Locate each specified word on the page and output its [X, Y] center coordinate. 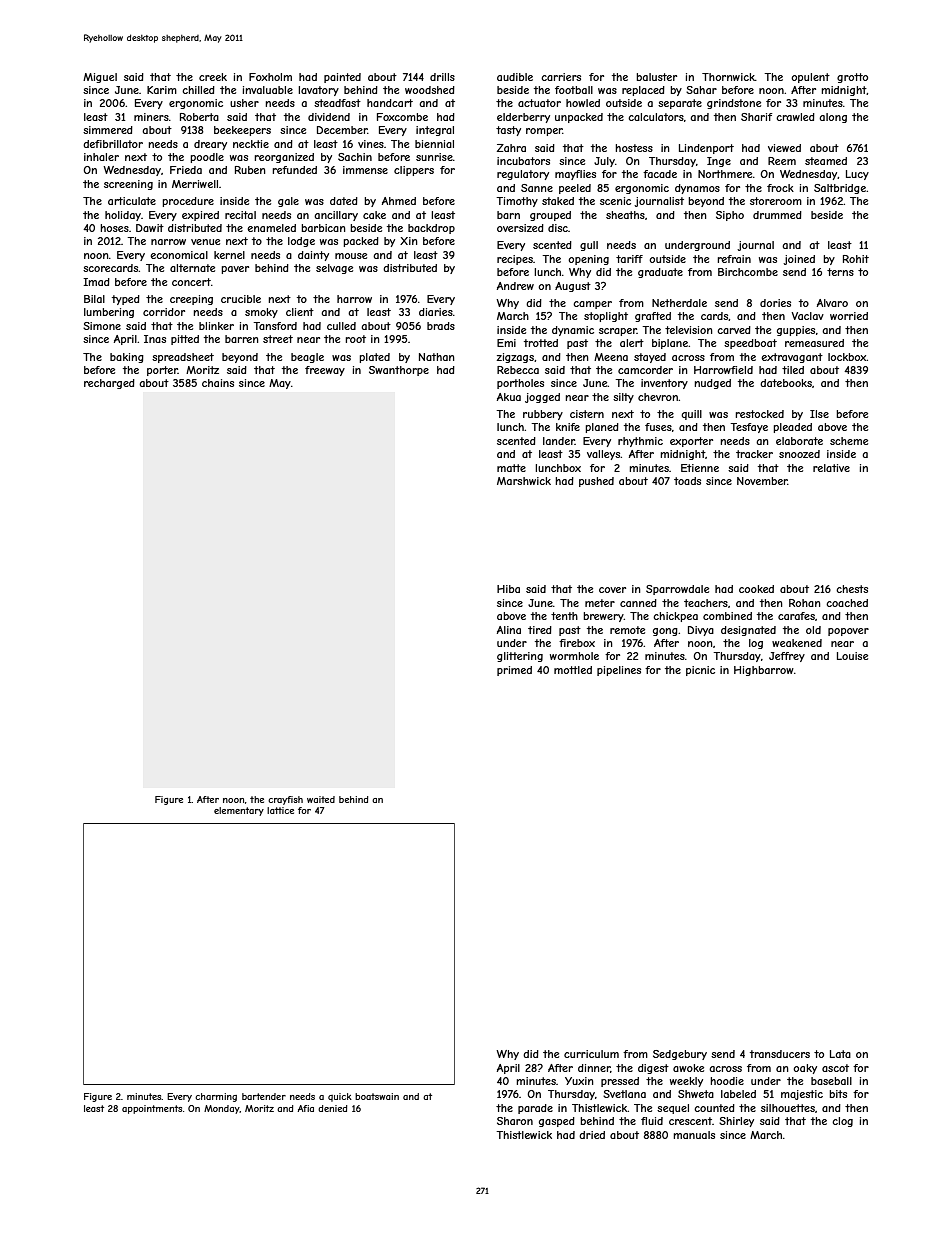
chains [218, 383]
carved [734, 330]
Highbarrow [764, 671]
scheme [849, 441]
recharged [109, 384]
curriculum [591, 1054]
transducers [780, 1054]
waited [321, 799]
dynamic [573, 331]
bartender [264, 1096]
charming [216, 1097]
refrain [734, 259]
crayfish [285, 800]
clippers [414, 171]
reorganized [284, 158]
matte [511, 468]
